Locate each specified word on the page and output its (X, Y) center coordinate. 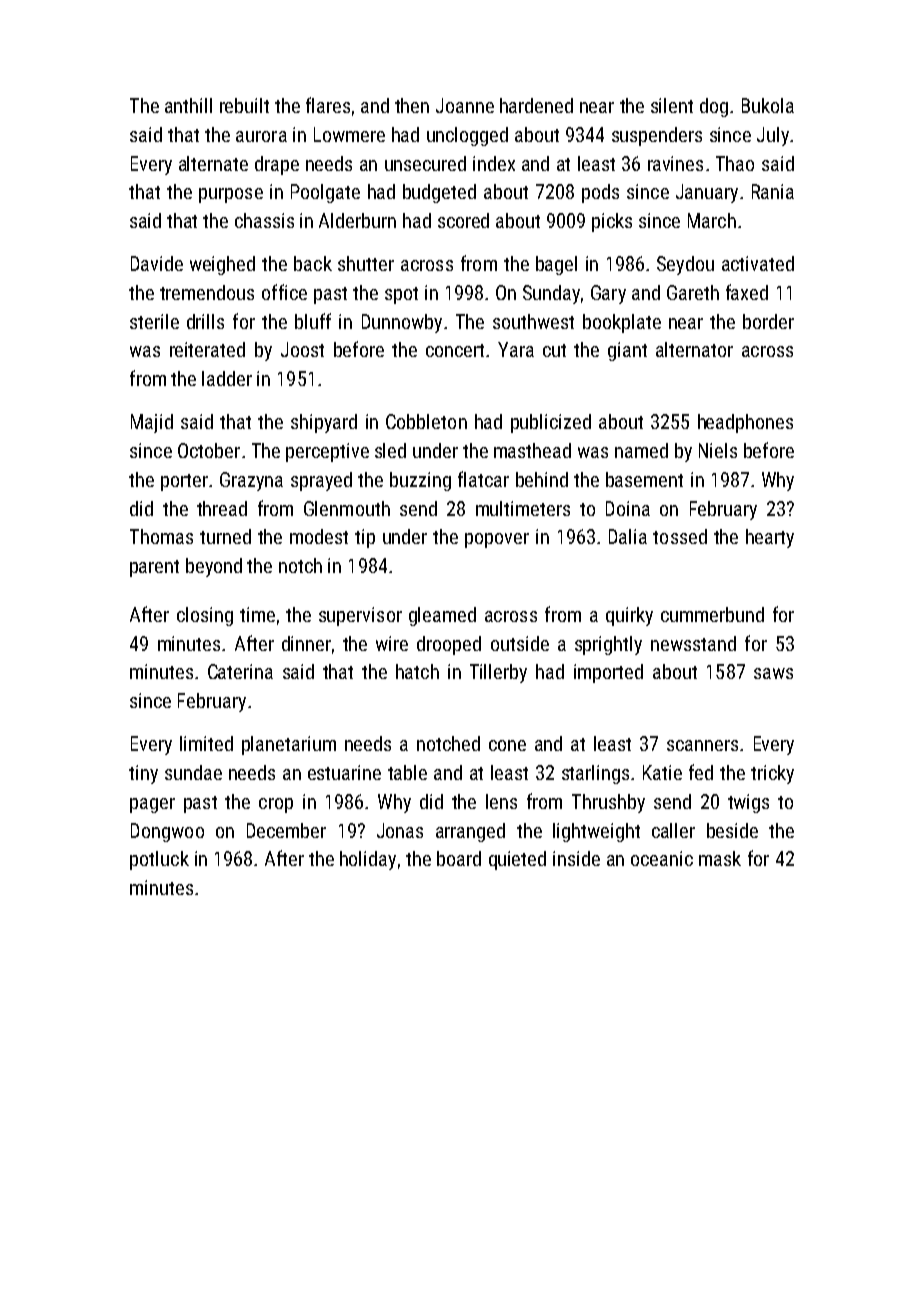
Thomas (161, 536)
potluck (159, 860)
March (712, 220)
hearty (770, 538)
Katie (662, 772)
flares (328, 105)
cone (507, 745)
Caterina (240, 671)
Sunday (551, 294)
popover (497, 540)
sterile (154, 321)
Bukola (768, 105)
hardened (536, 105)
